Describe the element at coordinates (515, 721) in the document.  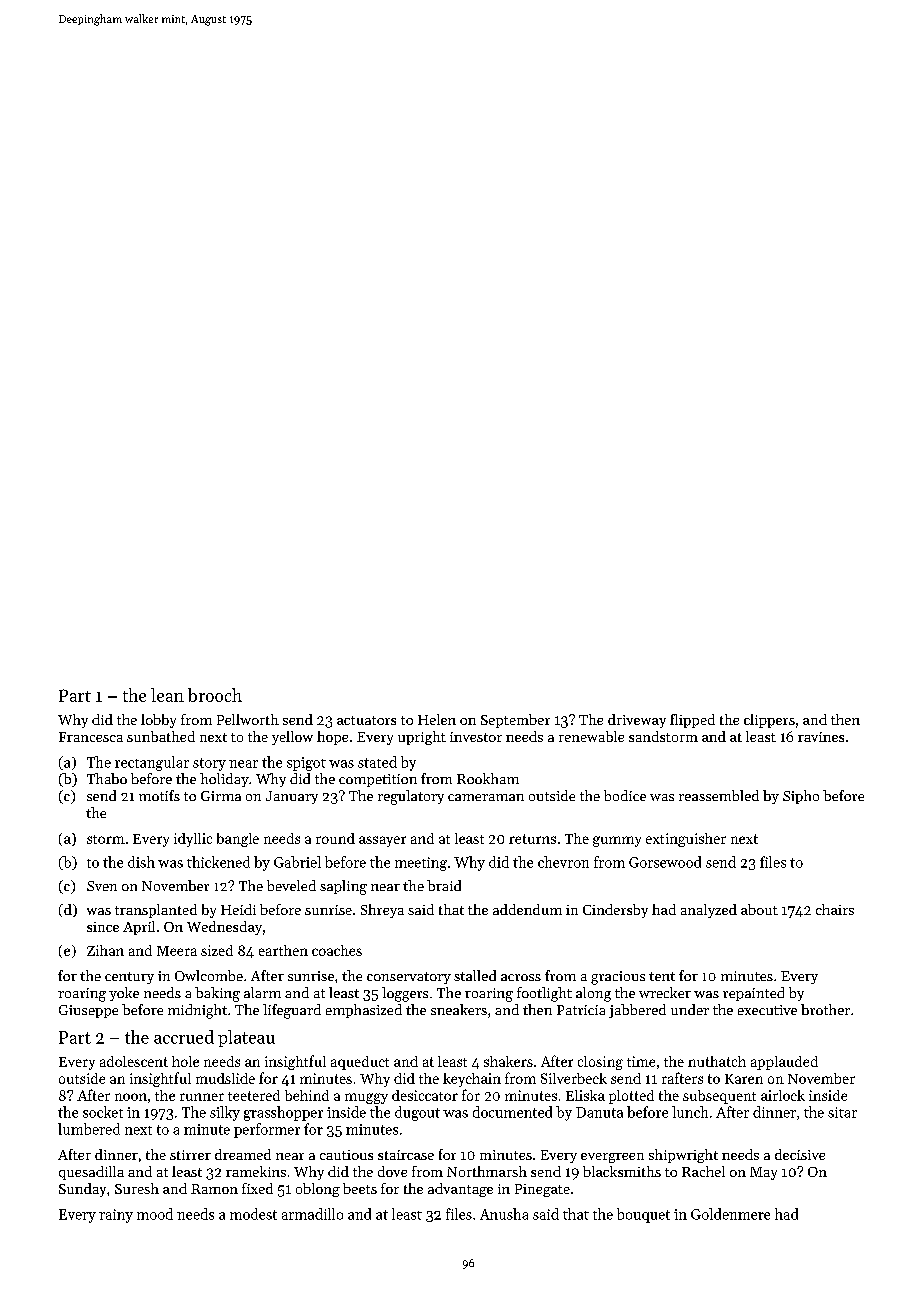
I see `September` at that location.
